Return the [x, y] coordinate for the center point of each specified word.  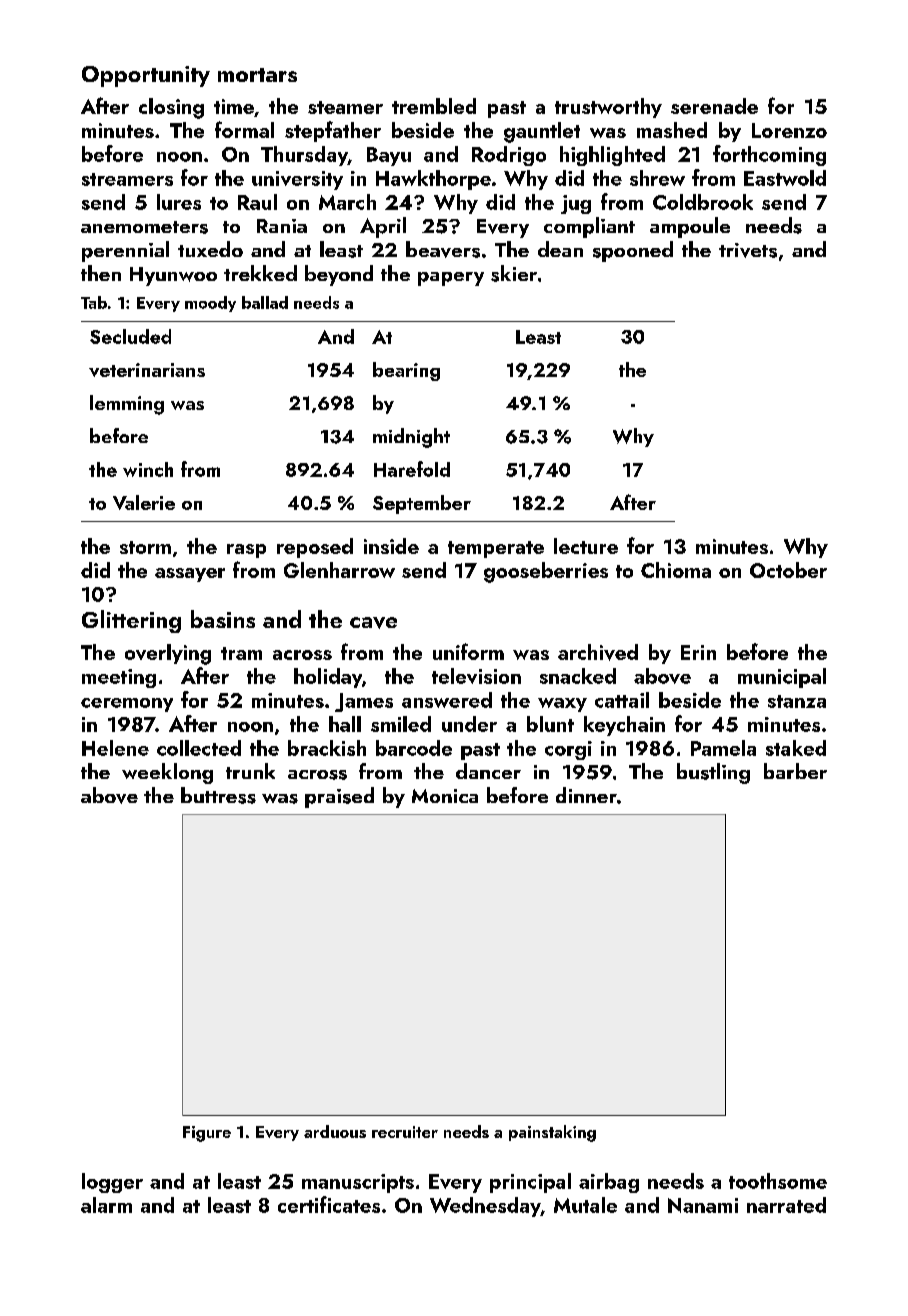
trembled [434, 106]
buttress [218, 795]
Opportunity [146, 76]
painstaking [552, 1133]
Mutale [585, 1205]
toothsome [778, 1181]
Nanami [703, 1205]
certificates [329, 1204]
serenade [714, 106]
